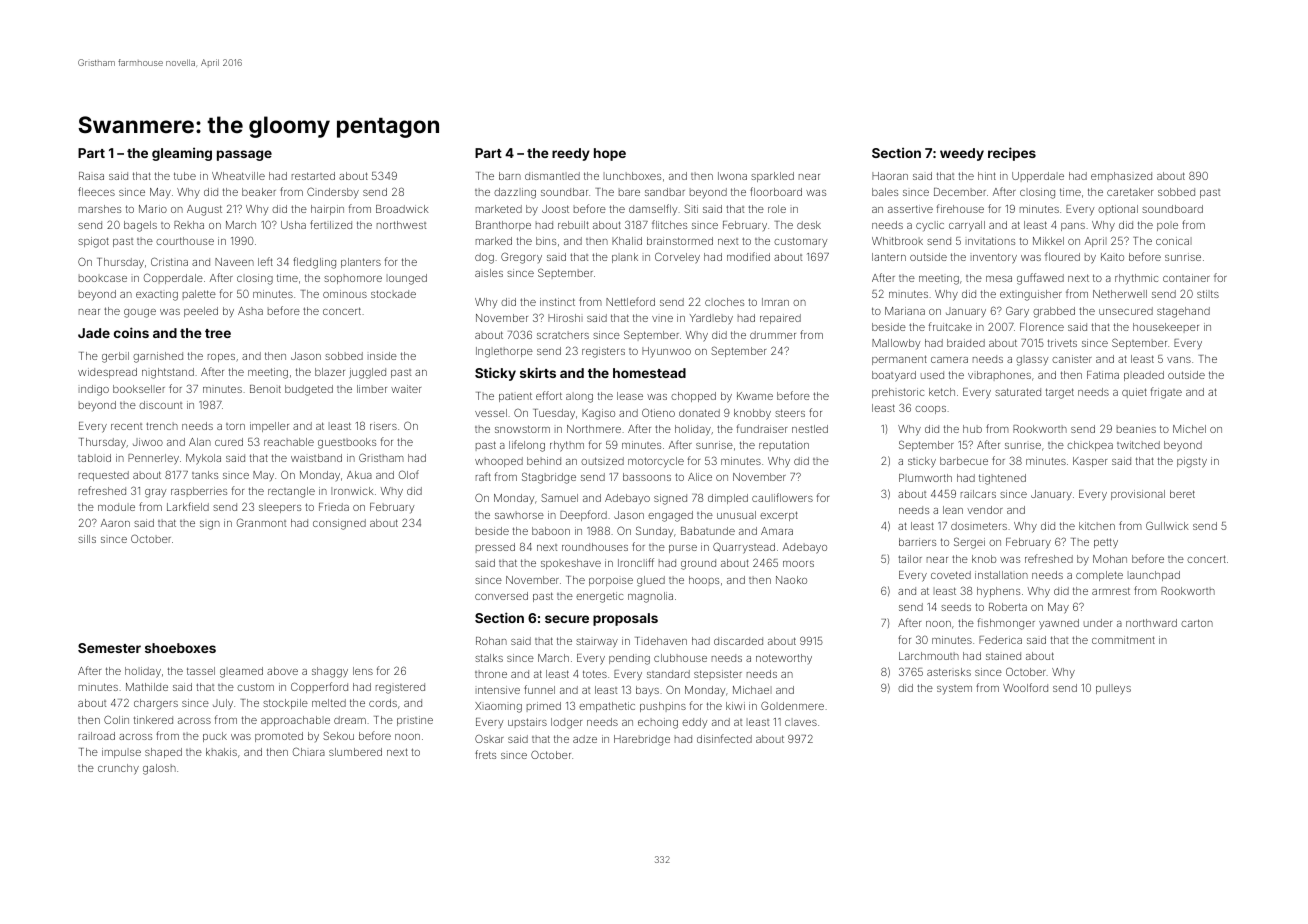  I want to click on hope, so click(610, 154).
